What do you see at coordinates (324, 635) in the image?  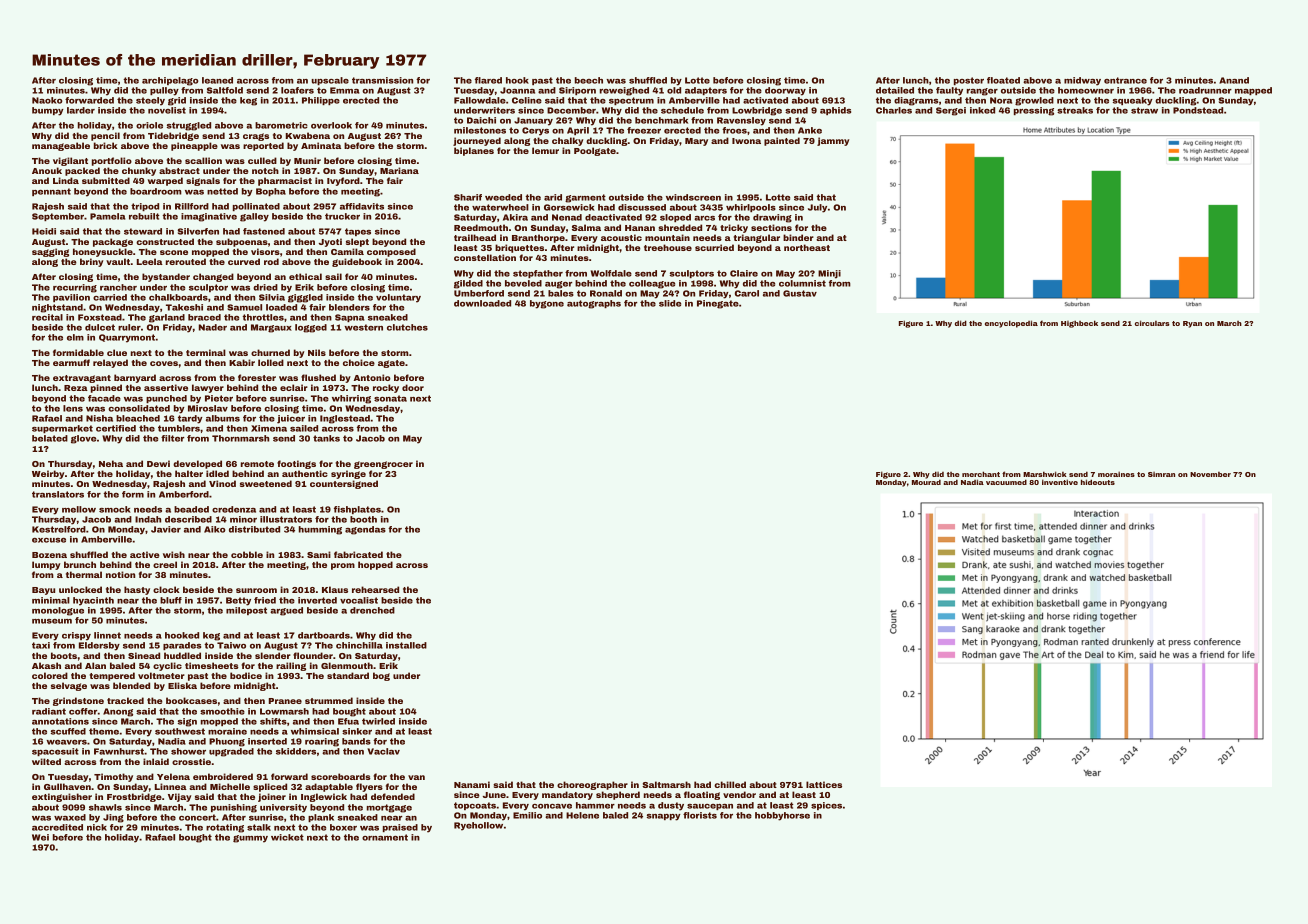 I see `dartboards` at bounding box center [324, 635].
